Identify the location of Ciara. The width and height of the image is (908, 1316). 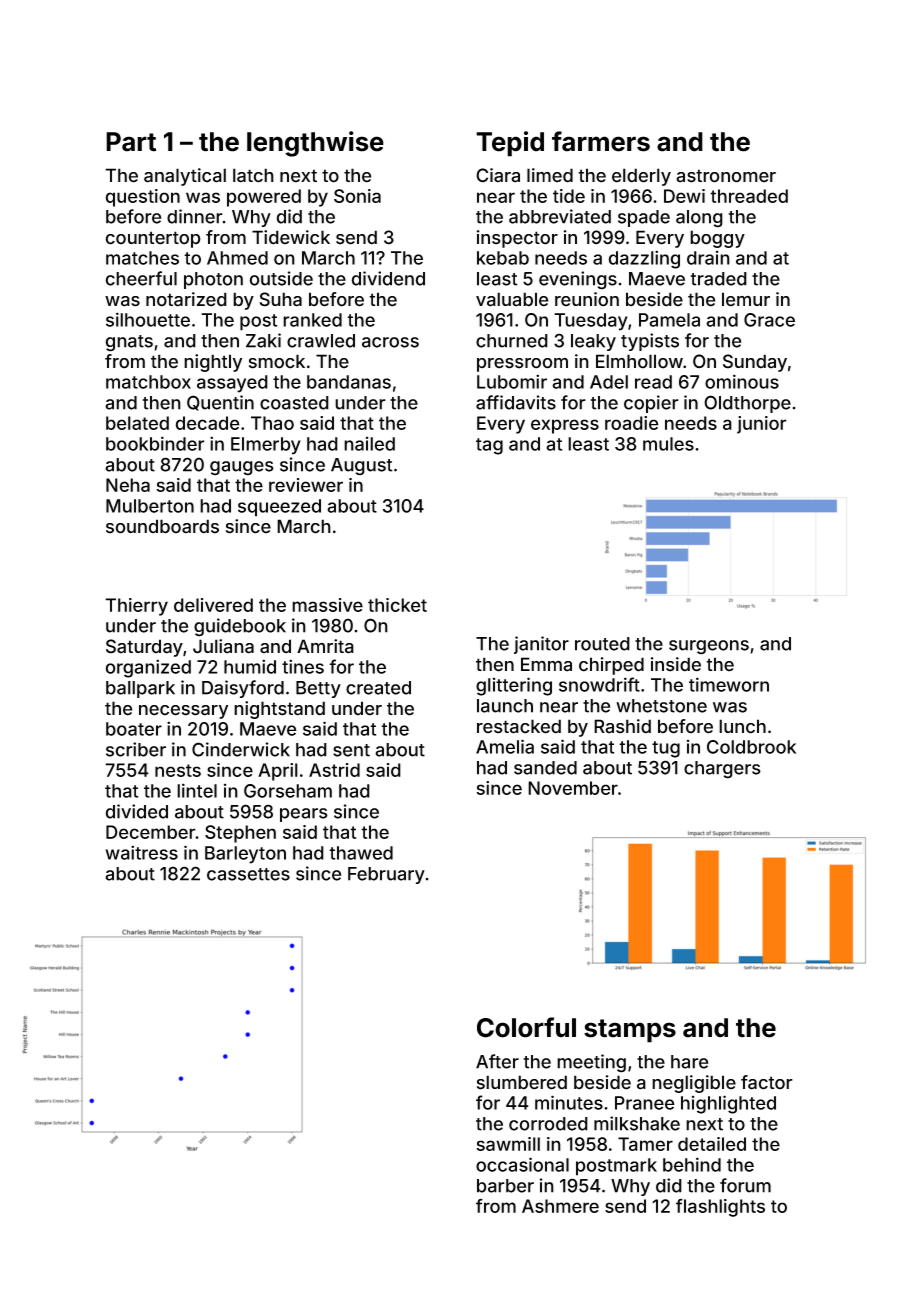
(498, 175).
